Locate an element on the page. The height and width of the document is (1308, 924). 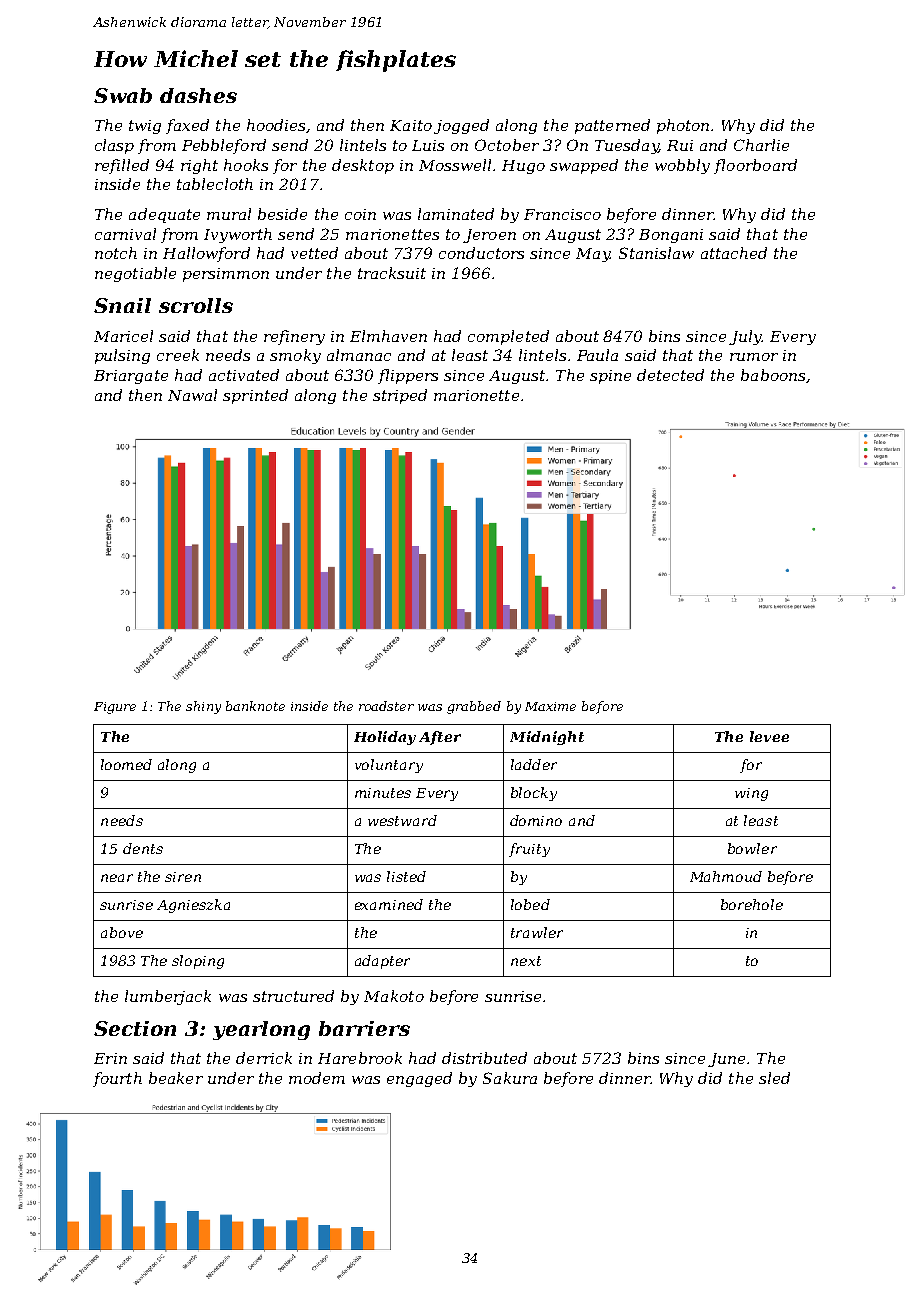
Sakura is located at coordinates (510, 1078).
